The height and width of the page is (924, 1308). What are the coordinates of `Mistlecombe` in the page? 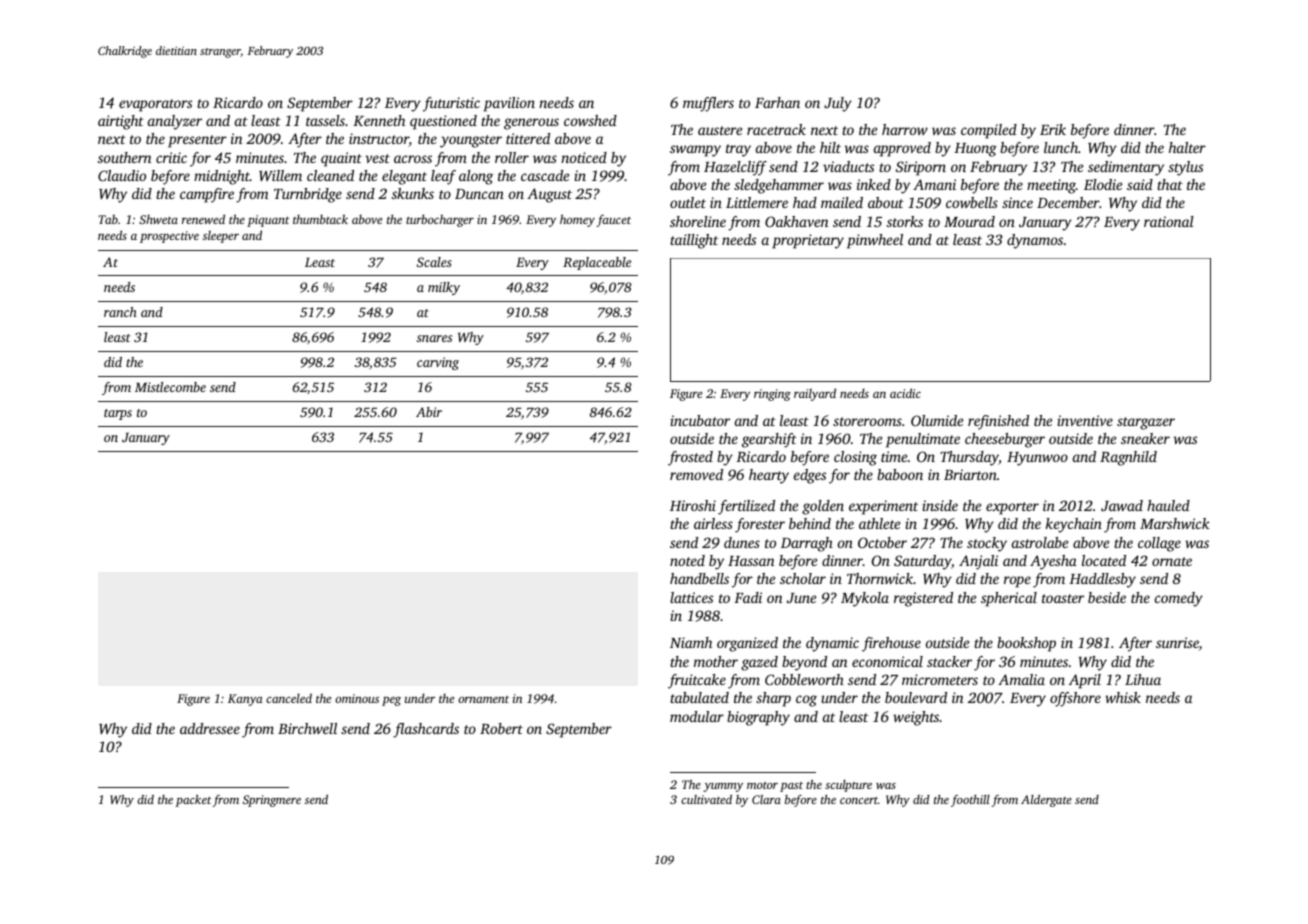 It's located at (170, 387).
